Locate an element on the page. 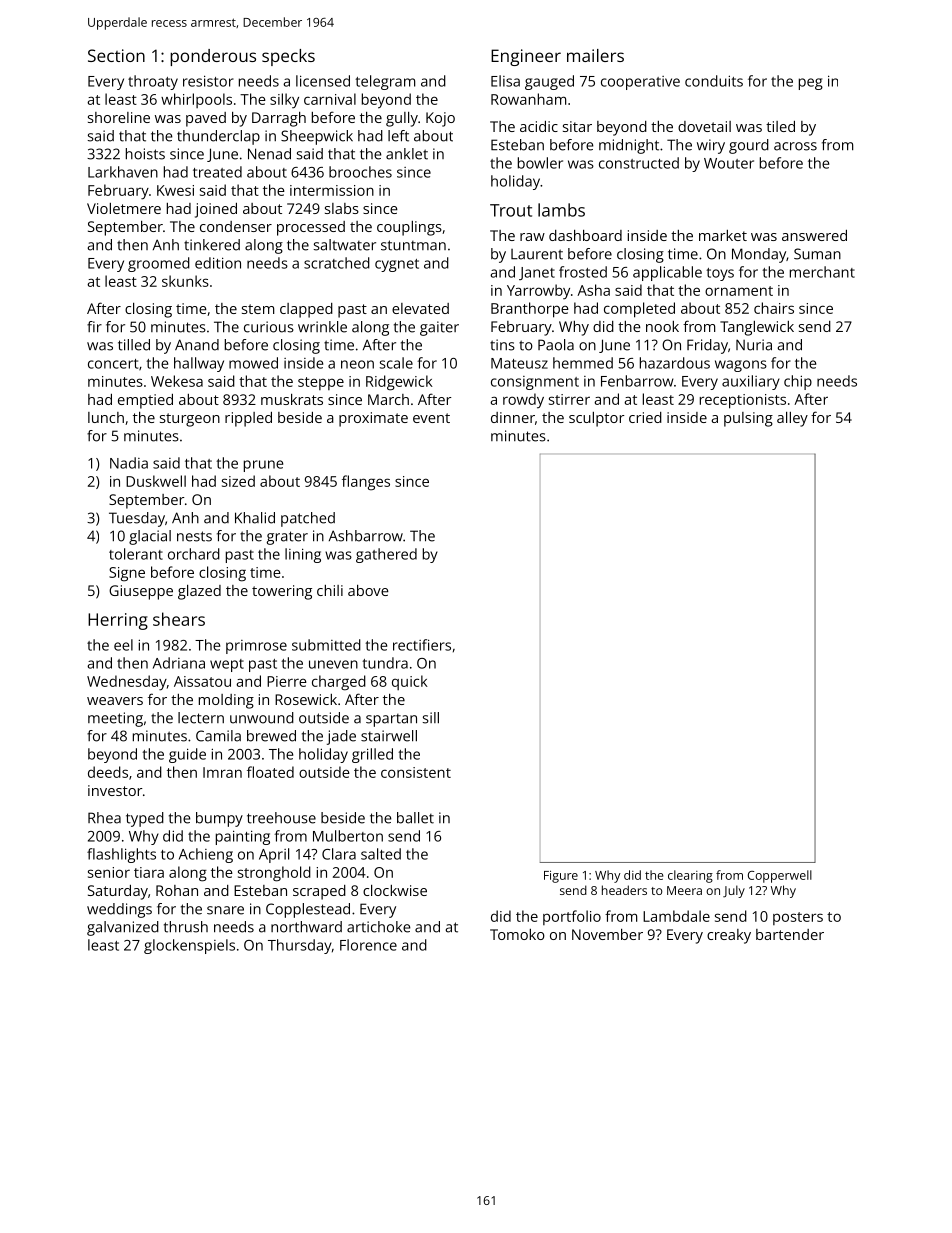  mailers is located at coordinates (595, 55).
